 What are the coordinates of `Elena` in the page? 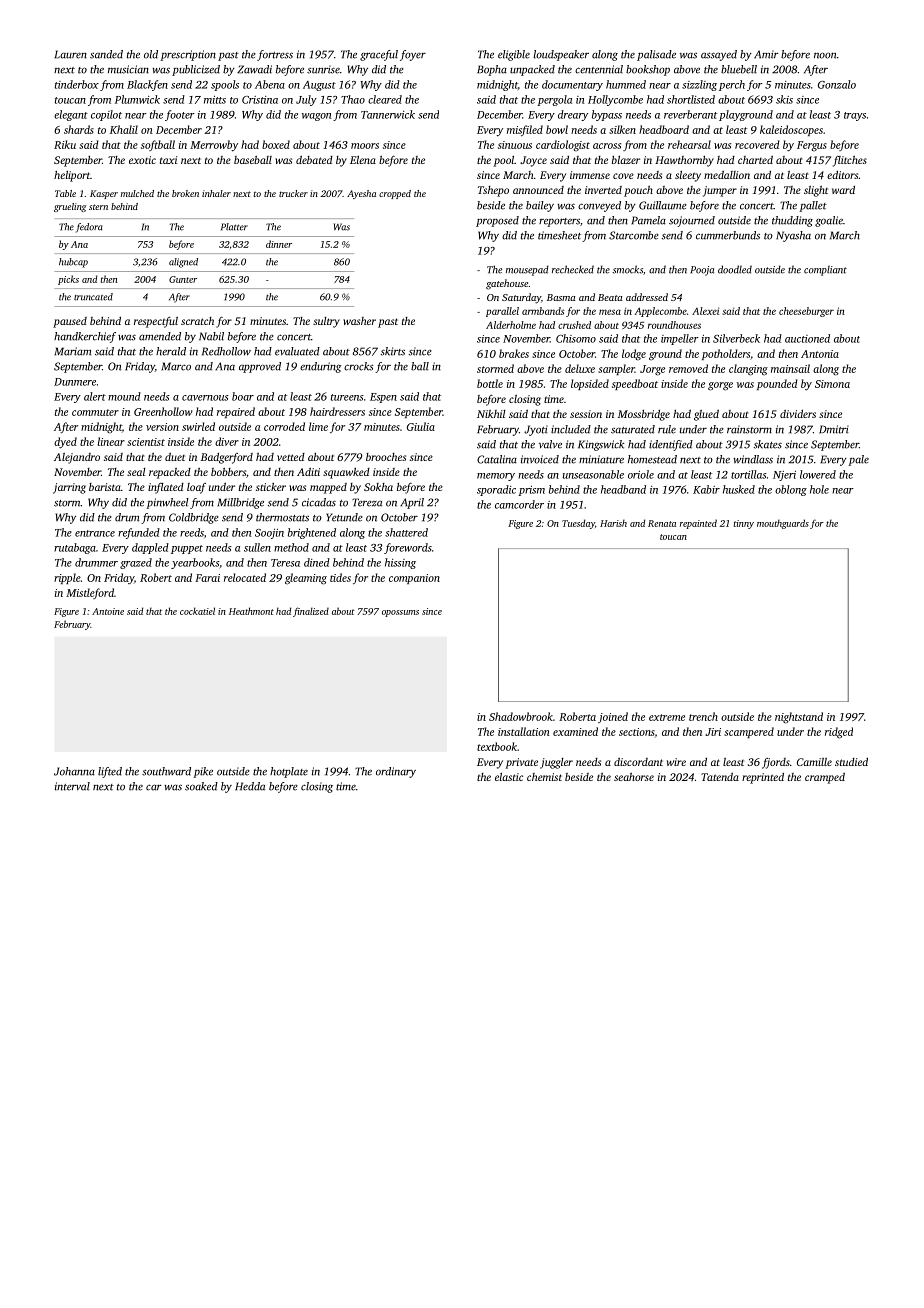 It's located at (363, 160).
